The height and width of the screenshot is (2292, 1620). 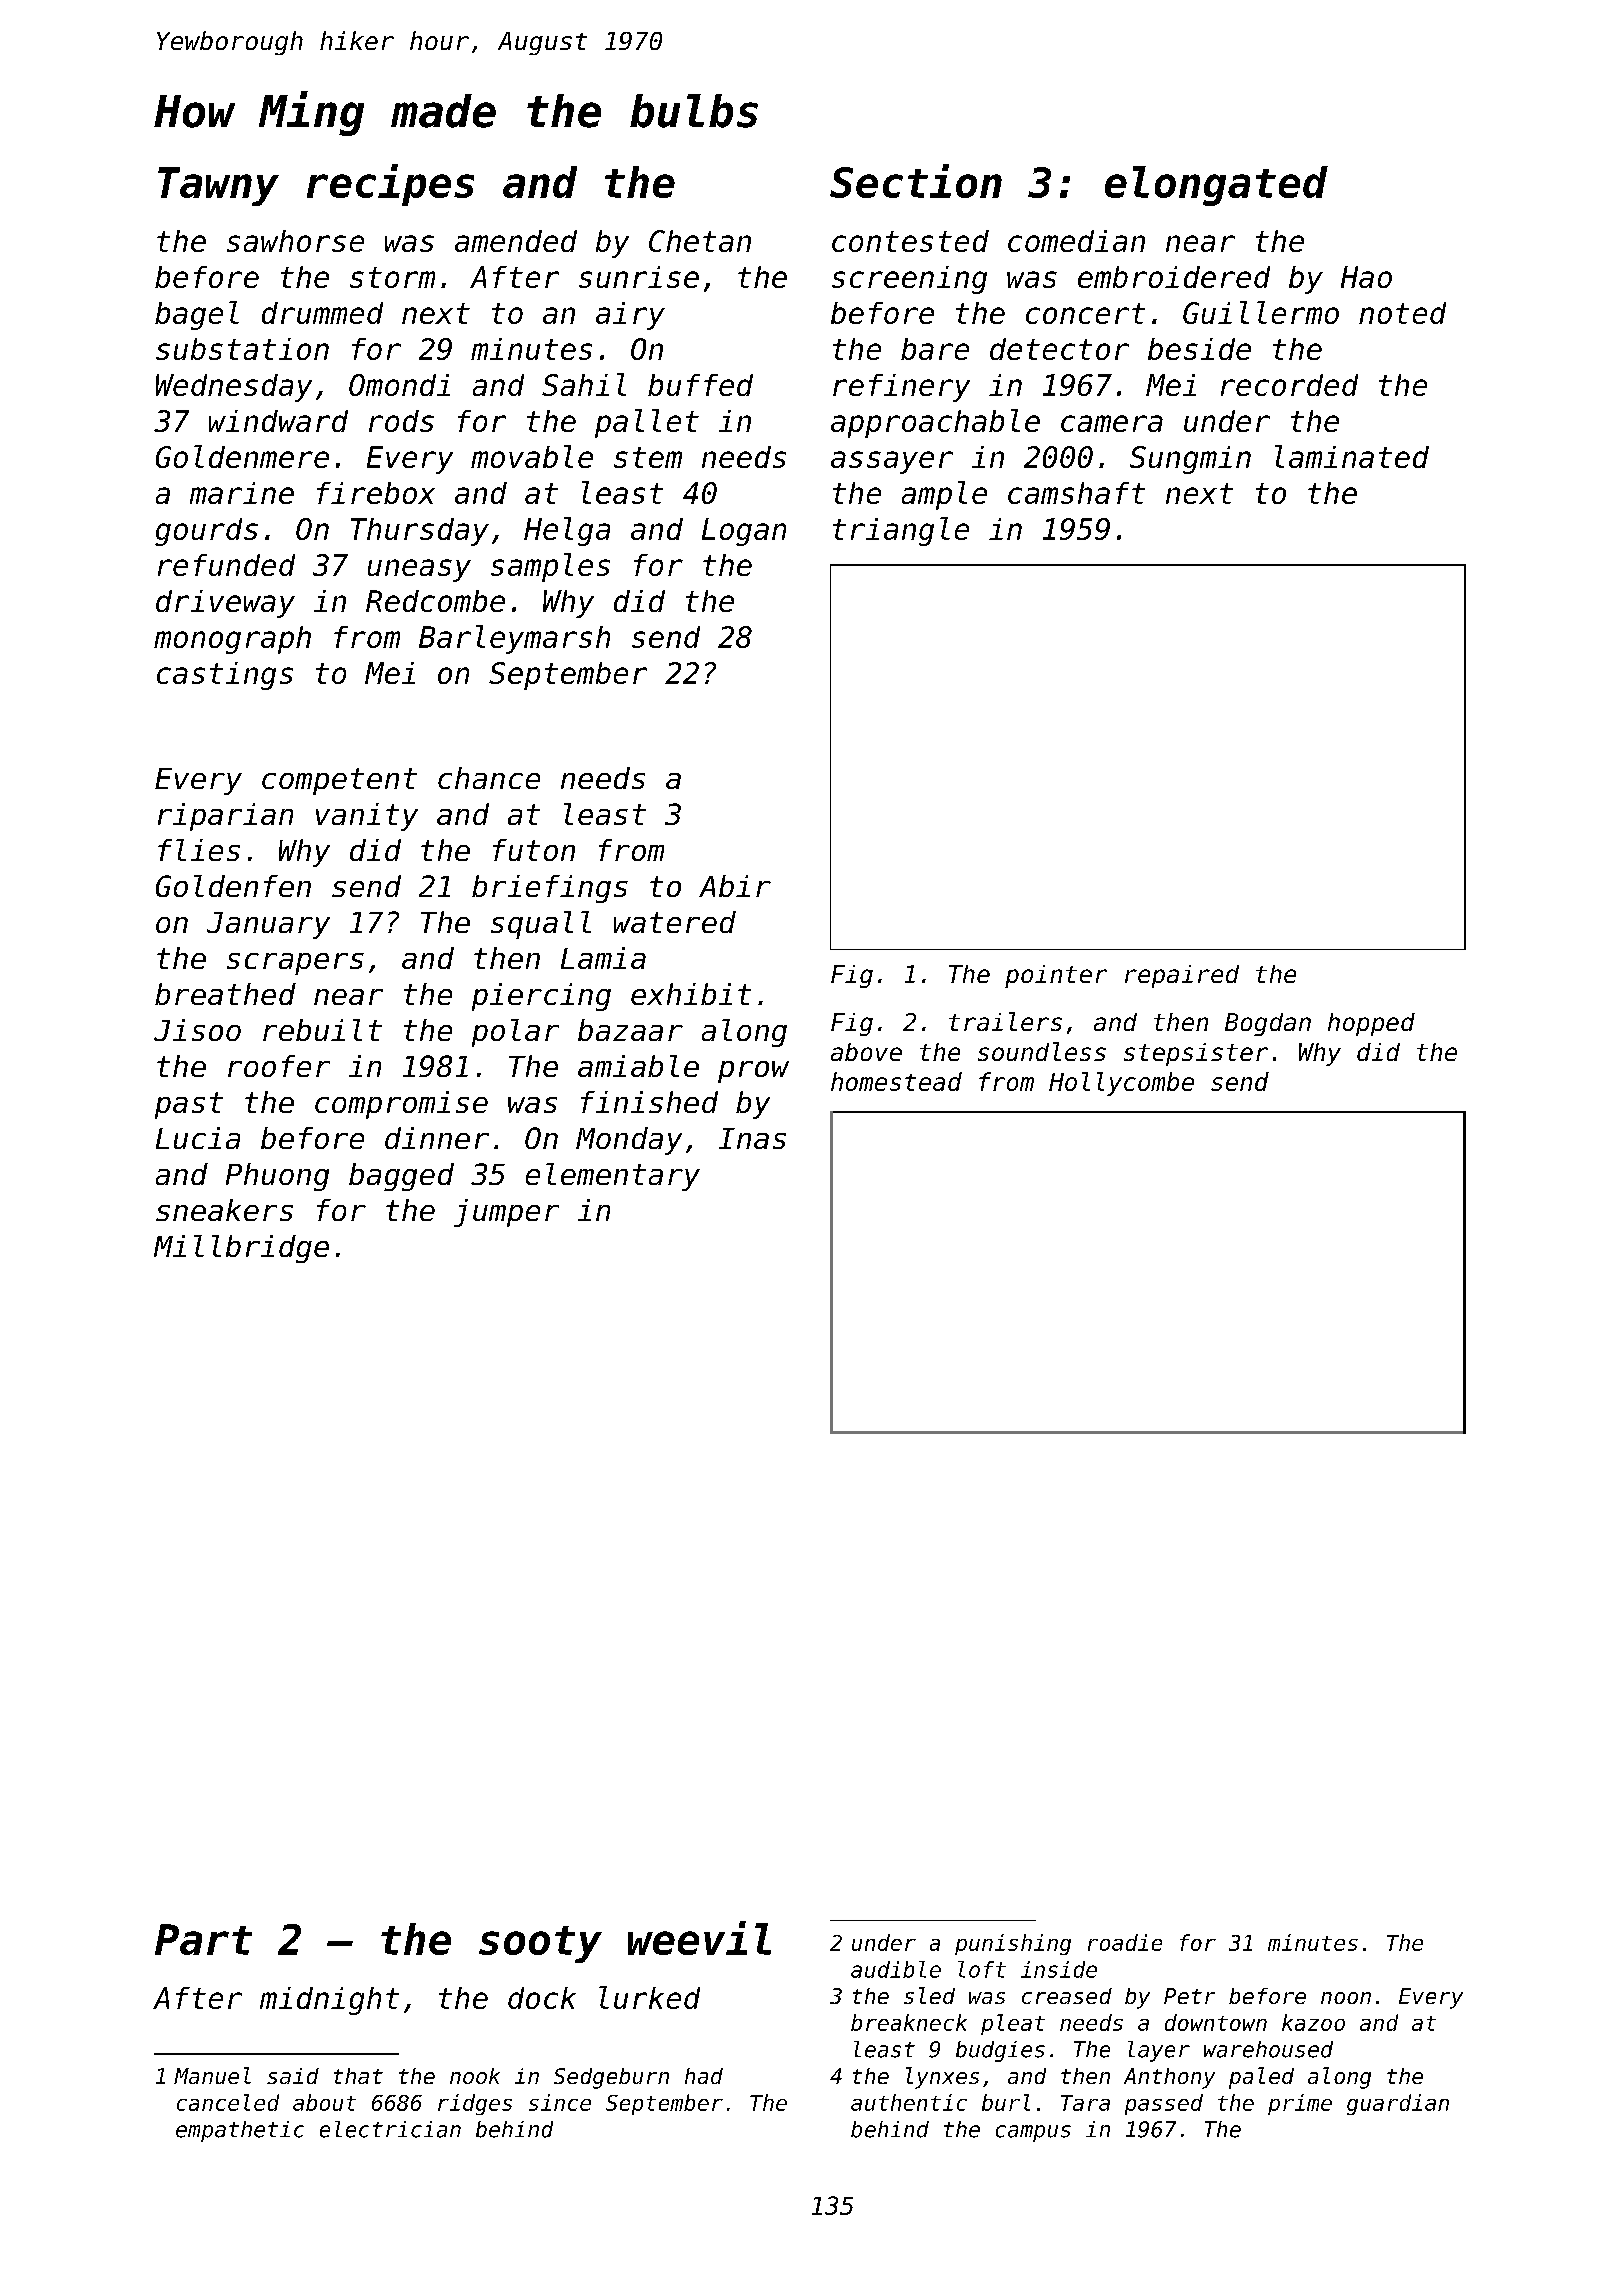 What do you see at coordinates (278, 421) in the screenshot?
I see `windward` at bounding box center [278, 421].
